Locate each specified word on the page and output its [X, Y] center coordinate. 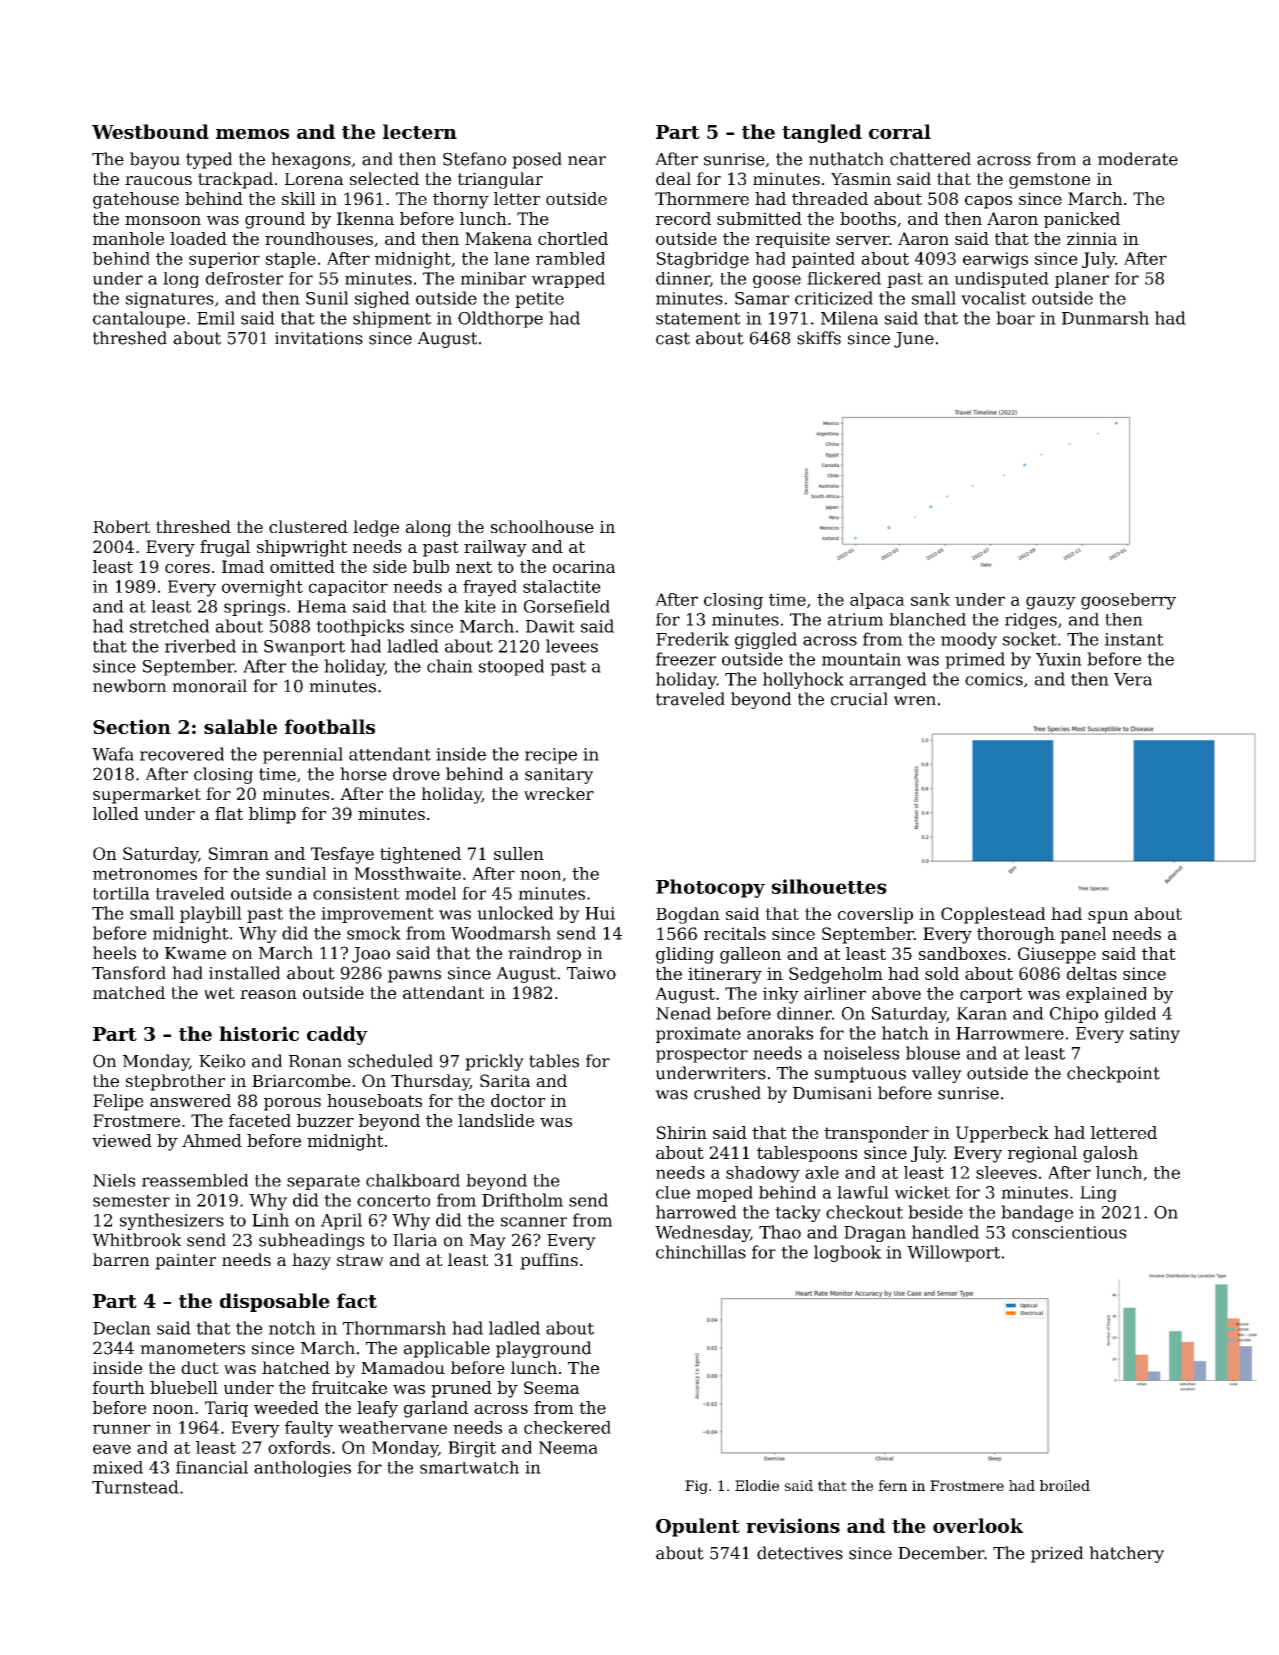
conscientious [1069, 1232]
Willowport [953, 1253]
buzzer [325, 1120]
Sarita [505, 1080]
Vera [1133, 679]
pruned [461, 1389]
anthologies [302, 1469]
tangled [822, 133]
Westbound [150, 131]
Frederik [692, 639]
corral [900, 131]
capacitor [348, 588]
